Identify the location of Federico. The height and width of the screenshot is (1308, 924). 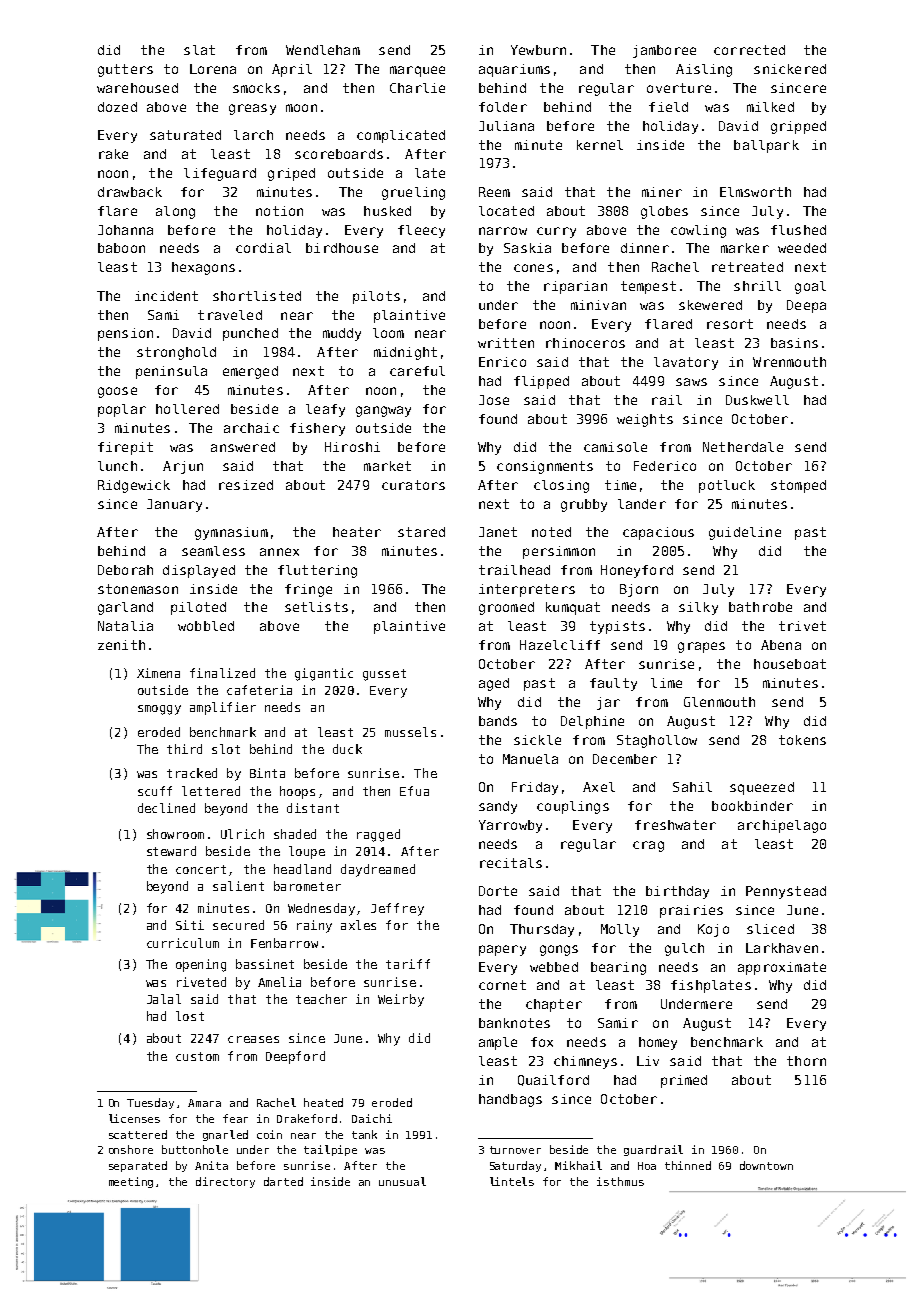
(665, 466).
